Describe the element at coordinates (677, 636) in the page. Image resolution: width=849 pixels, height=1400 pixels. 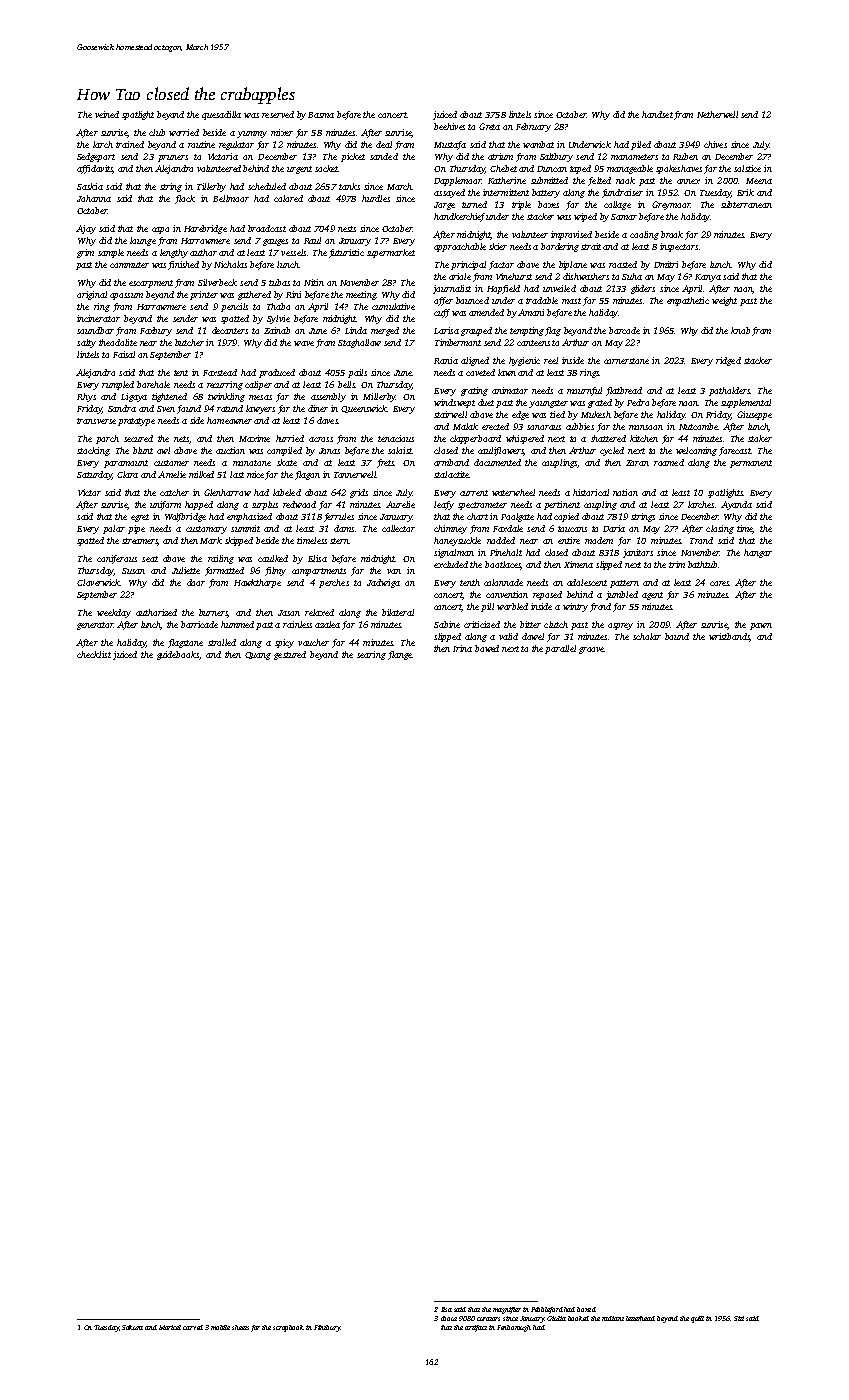
I see `bound` at that location.
